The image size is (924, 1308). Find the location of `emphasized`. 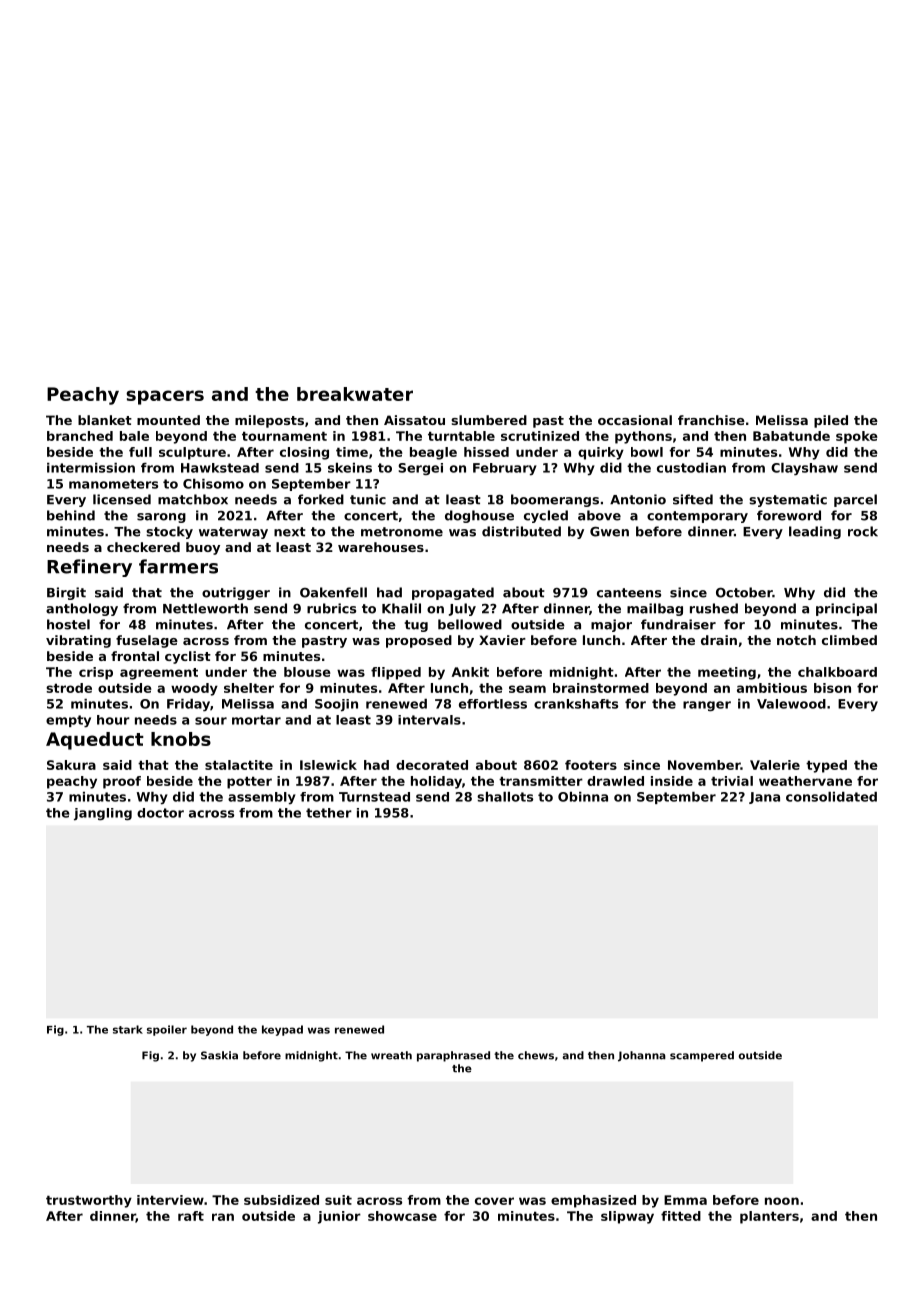

emphasized is located at coordinates (593, 1201).
